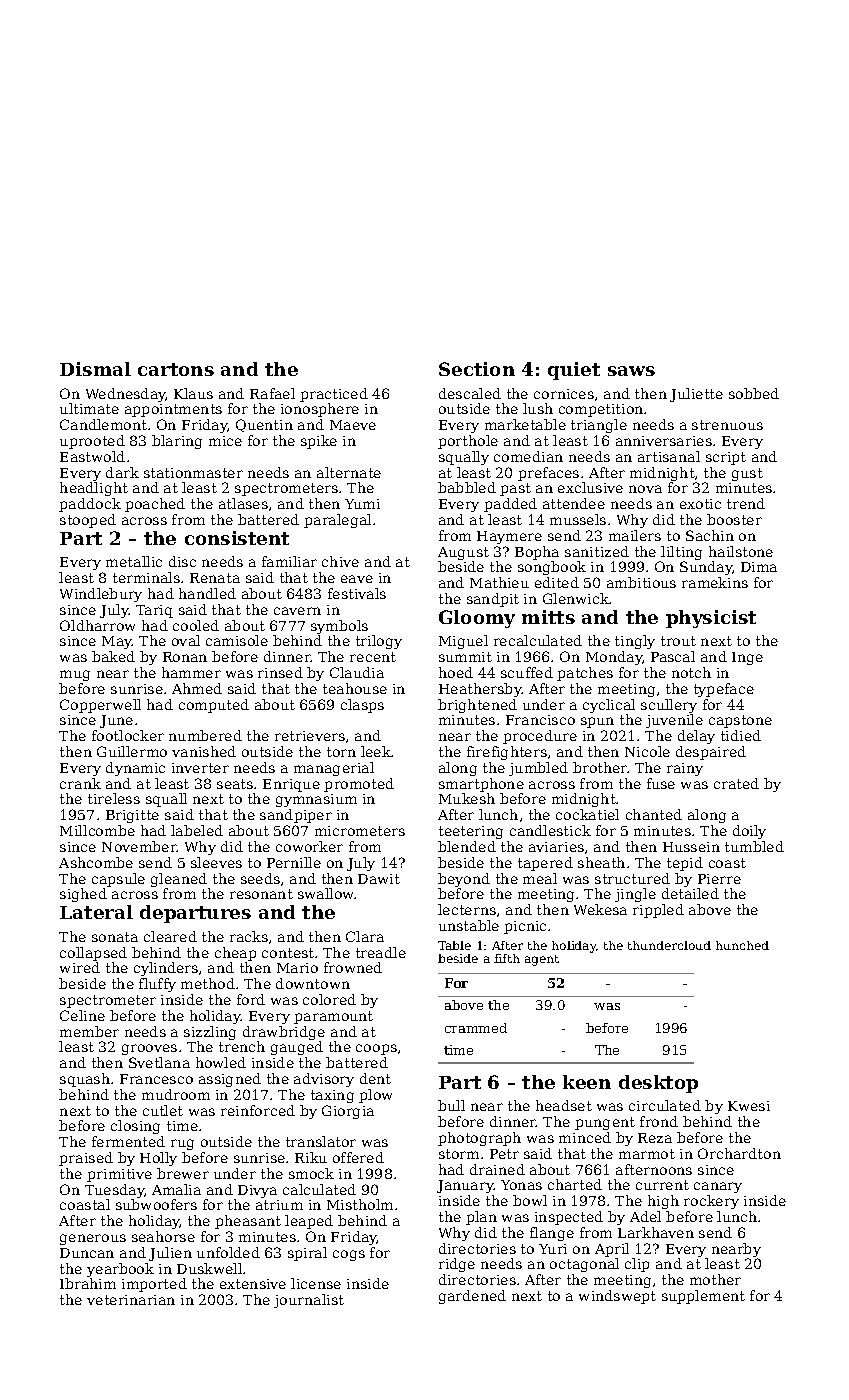 This document has width=849, height=1400. What do you see at coordinates (155, 505) in the document?
I see `poached` at bounding box center [155, 505].
